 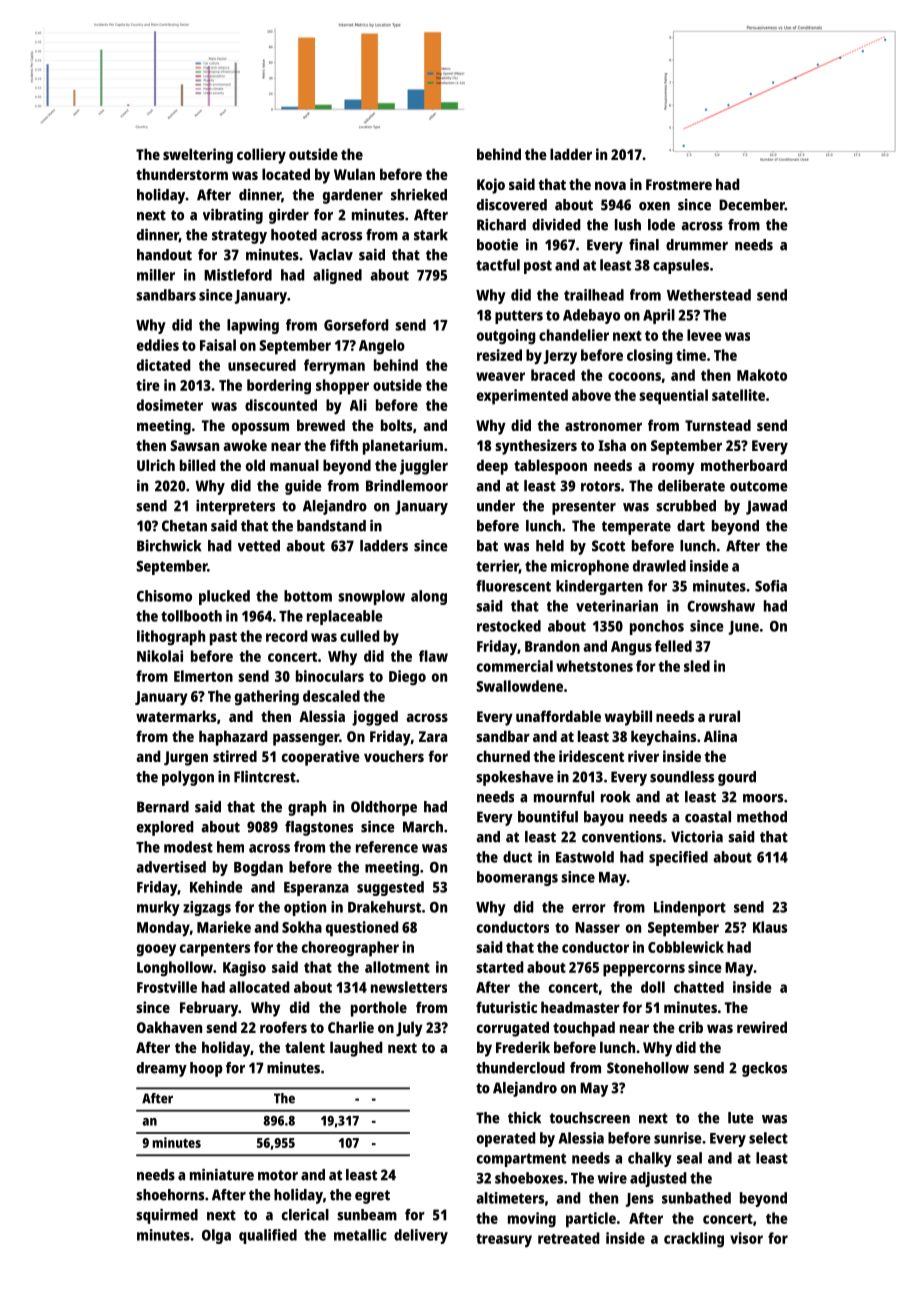 I want to click on opossum, so click(x=260, y=428).
